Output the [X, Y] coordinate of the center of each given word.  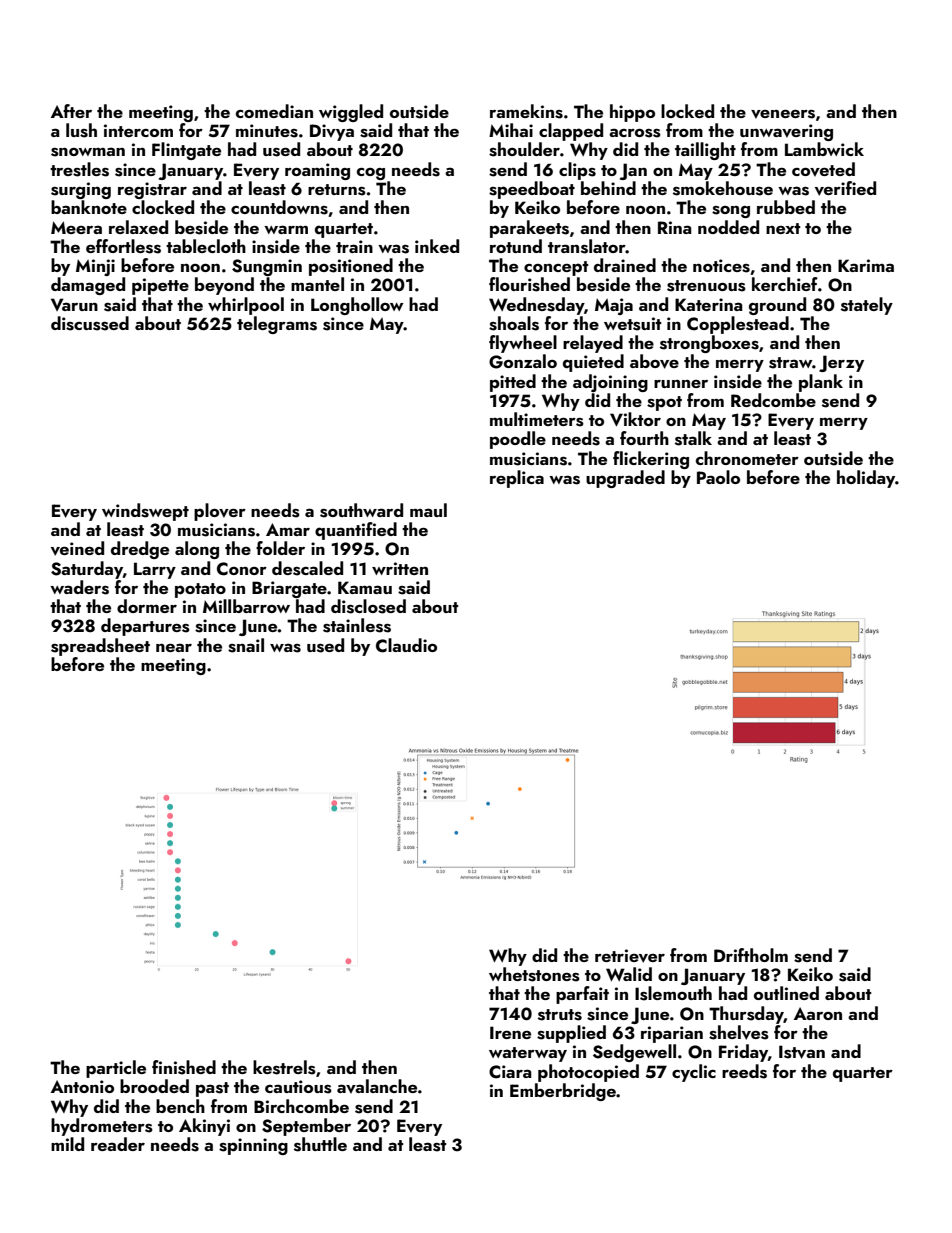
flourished [529, 284]
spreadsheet [100, 647]
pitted [513, 383]
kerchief [785, 284]
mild [67, 1144]
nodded [728, 227]
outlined [786, 993]
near [174, 647]
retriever [630, 956]
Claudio [406, 645]
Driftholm [751, 955]
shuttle [320, 1144]
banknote [89, 207]
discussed [90, 323]
